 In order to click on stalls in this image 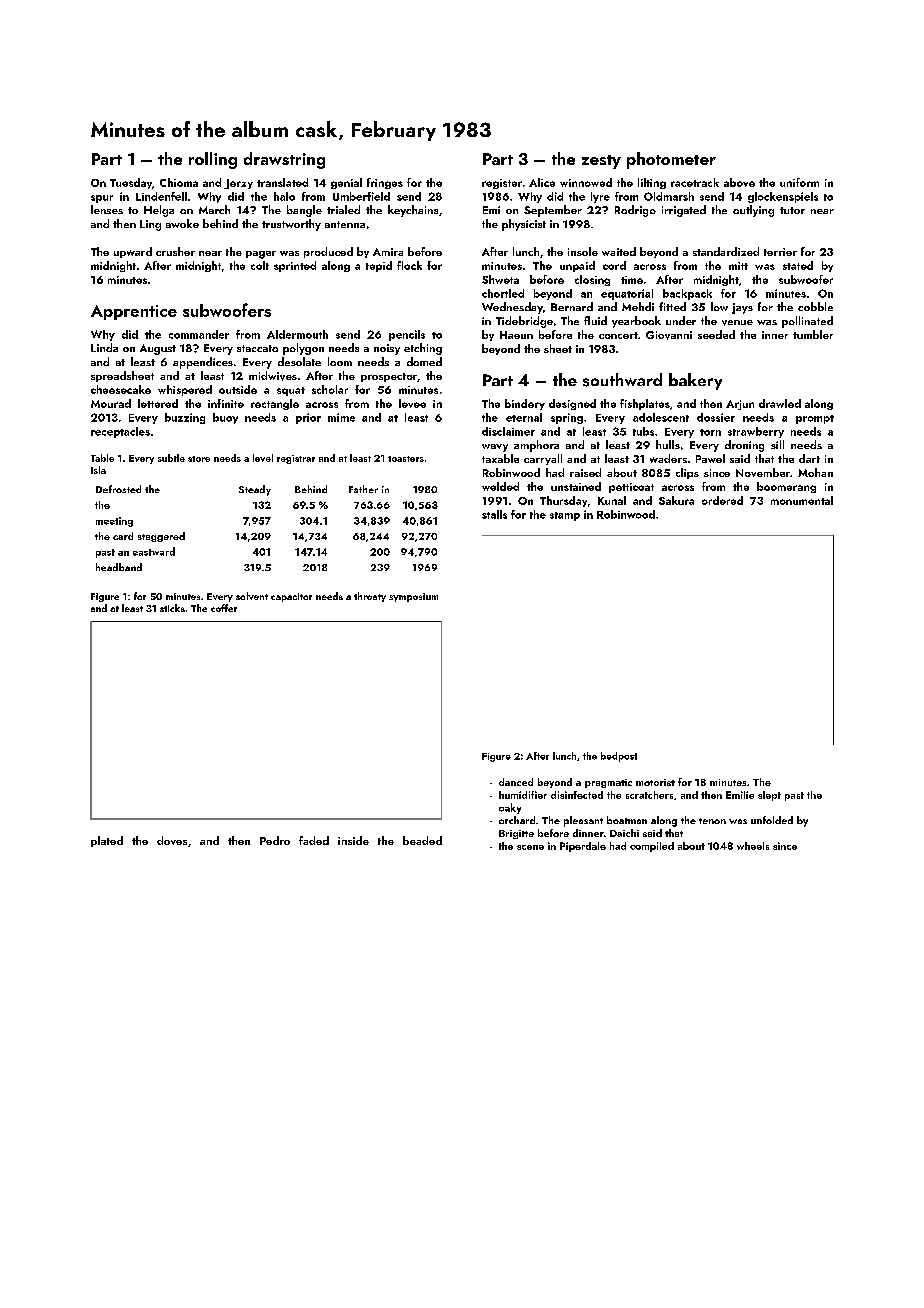, I will do `click(494, 514)`.
